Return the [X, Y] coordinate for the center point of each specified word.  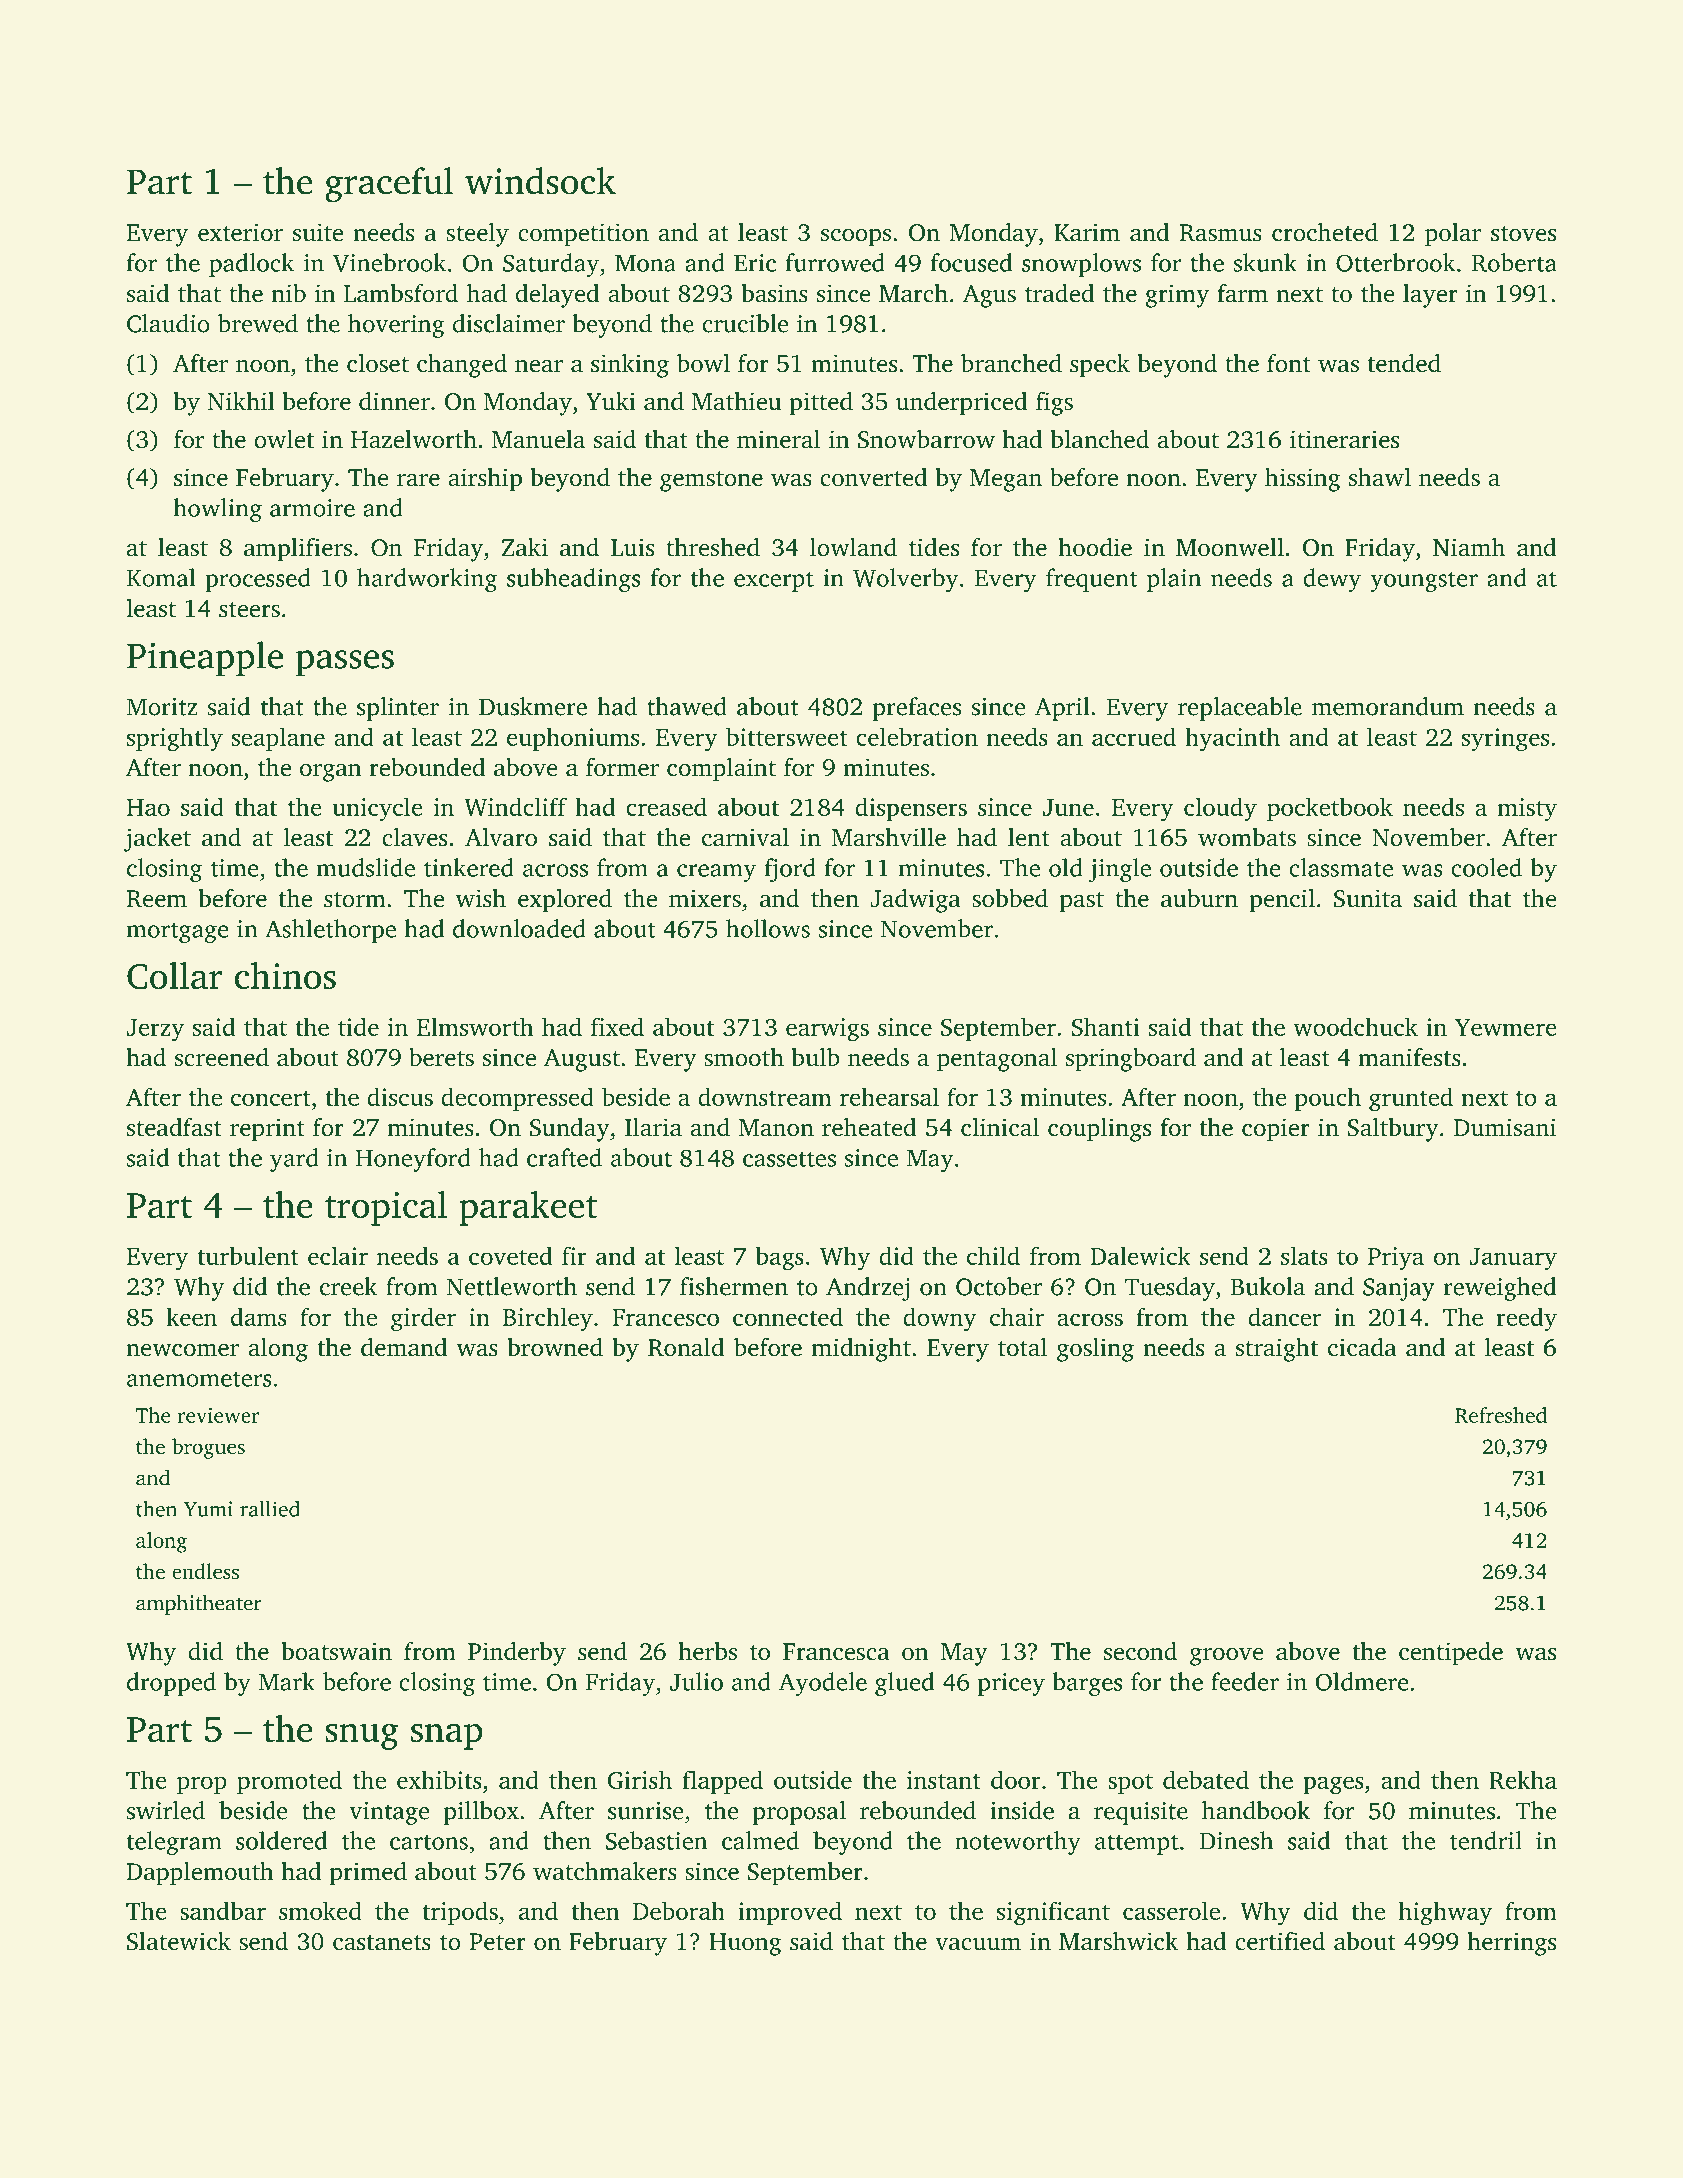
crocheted [1325, 232]
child [993, 1255]
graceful [389, 185]
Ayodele [823, 1684]
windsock [540, 181]
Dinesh [1236, 1840]
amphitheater [199, 1604]
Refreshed [1501, 1415]
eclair [338, 1255]
